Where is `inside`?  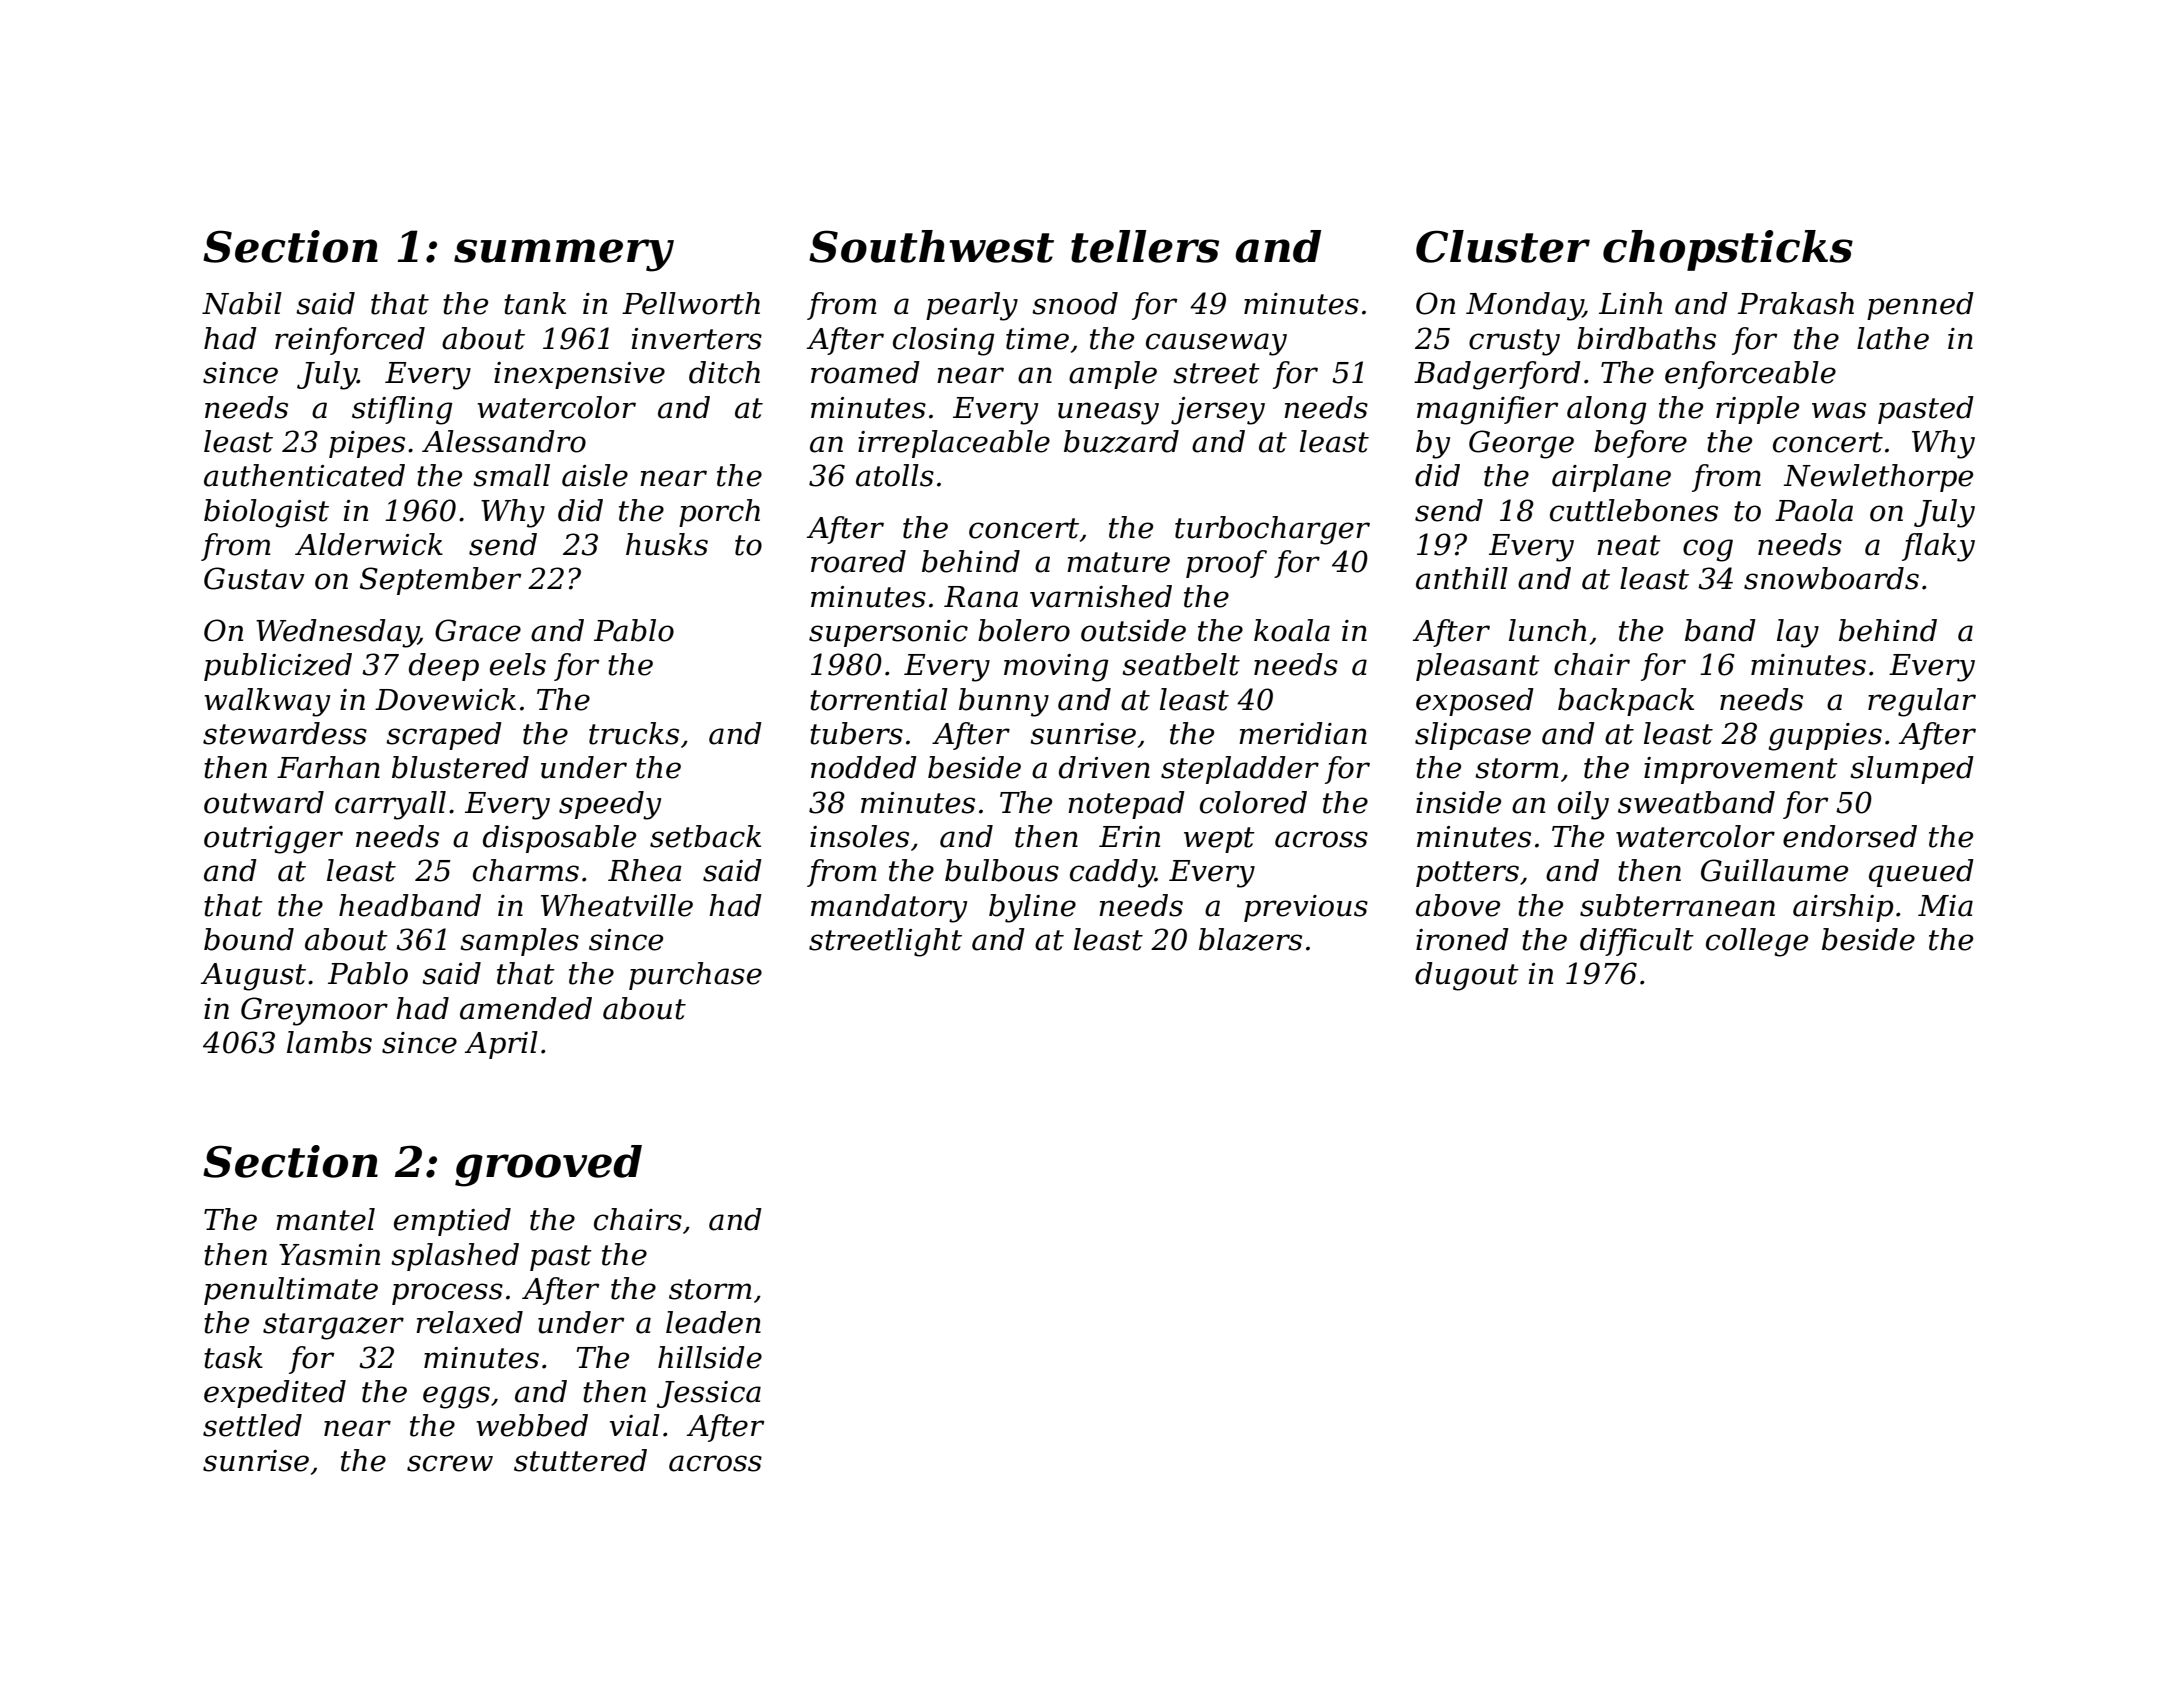 inside is located at coordinates (1458, 802).
